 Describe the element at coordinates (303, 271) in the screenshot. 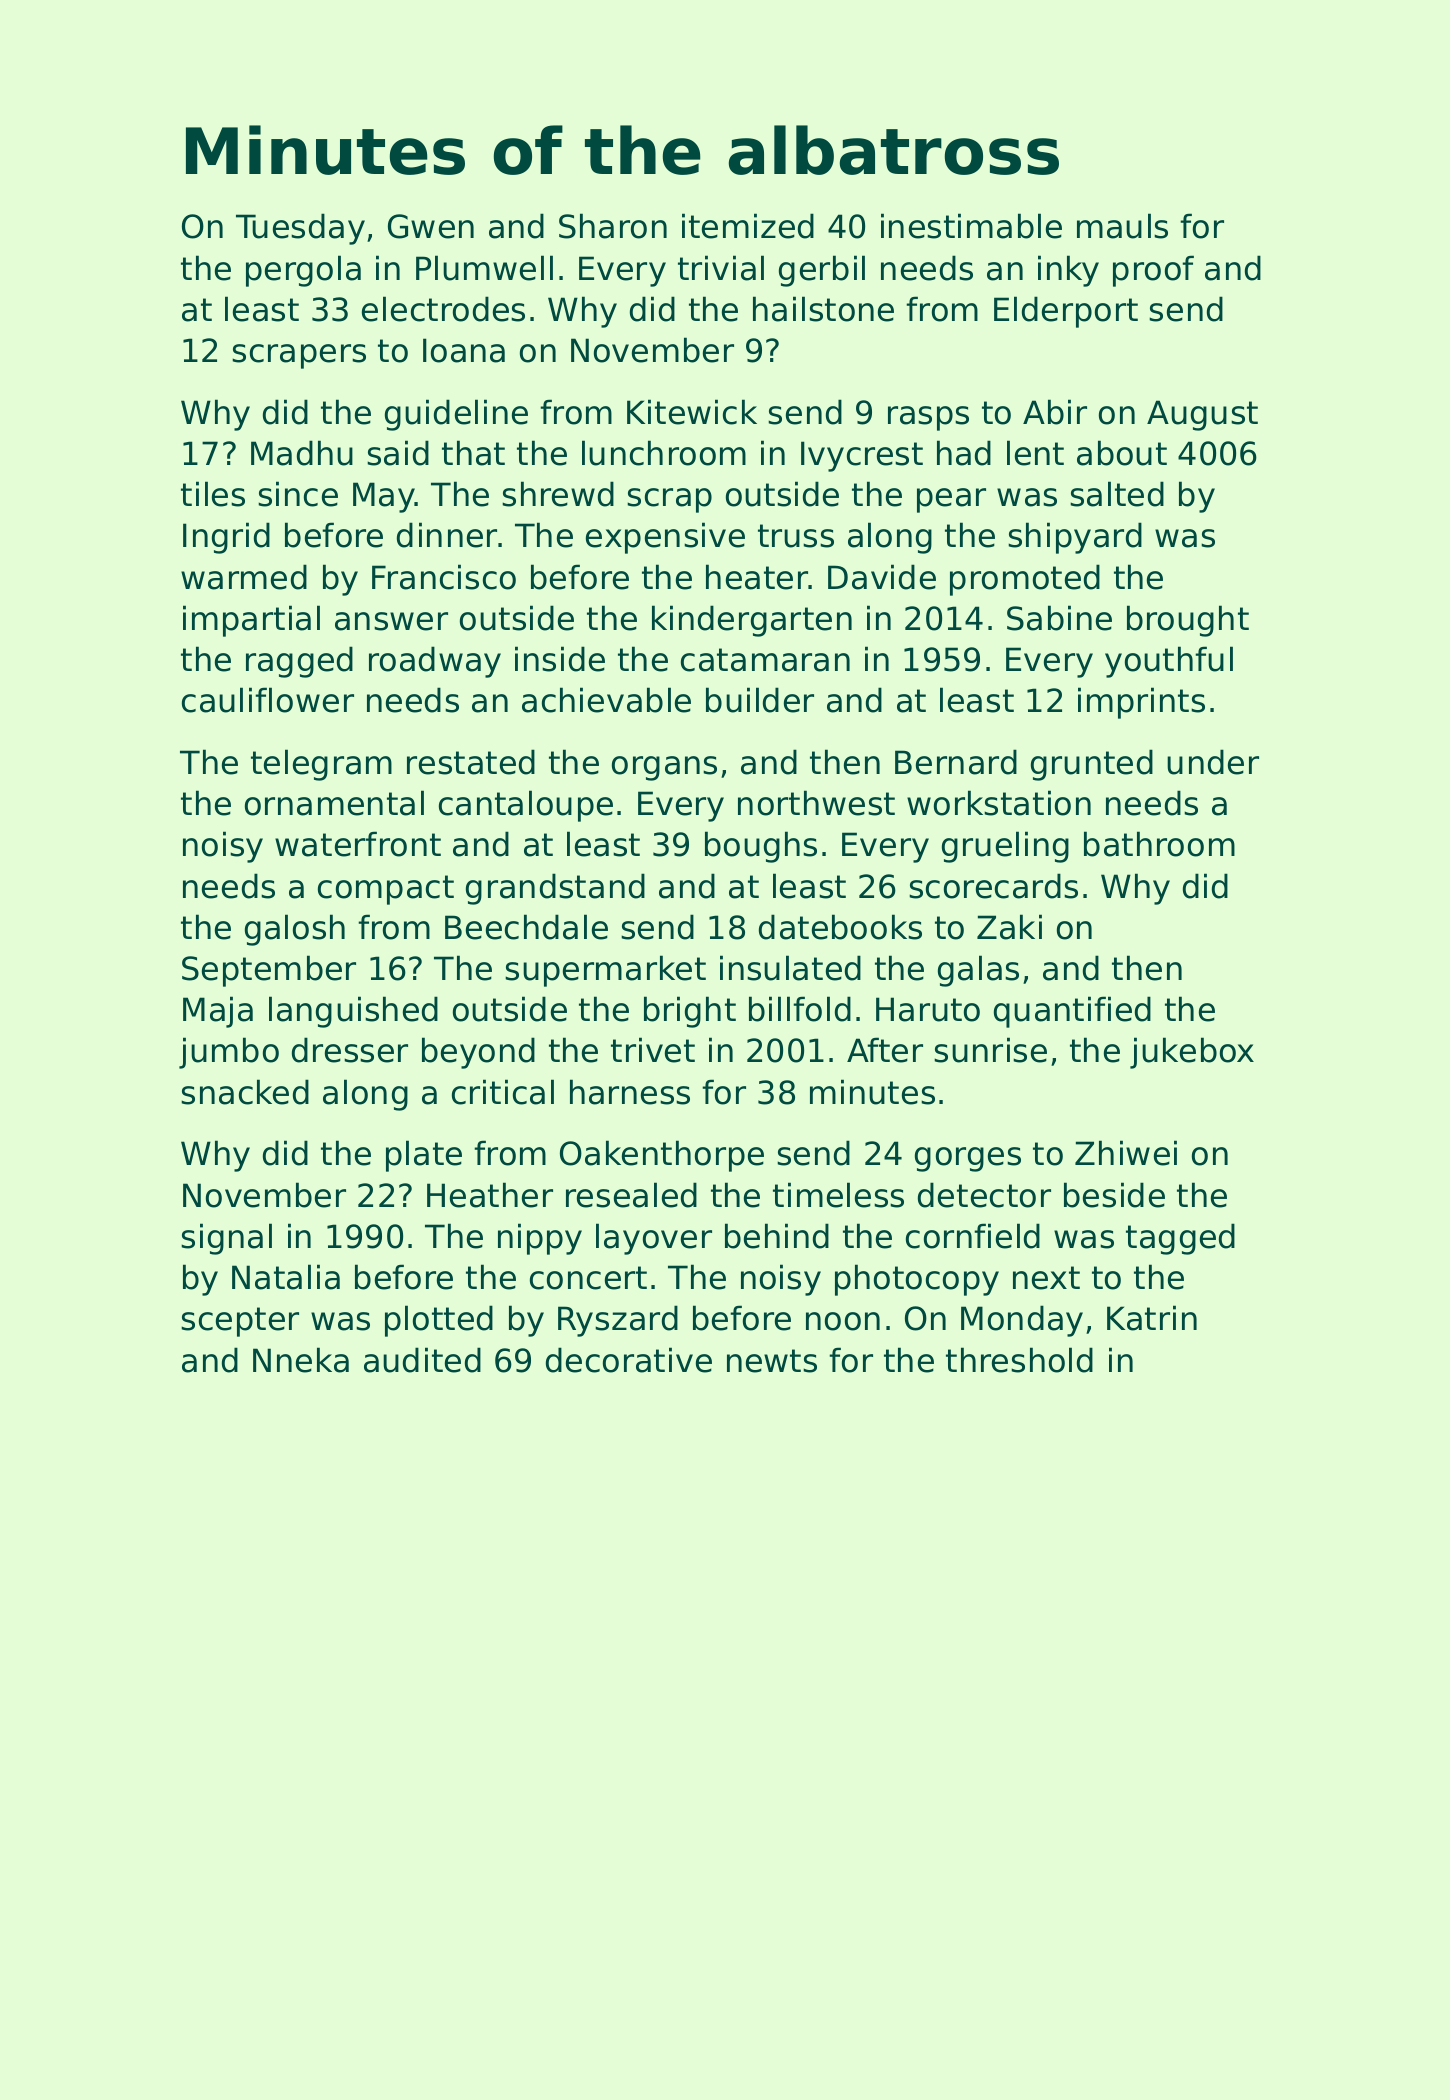

I see `pergola` at that location.
